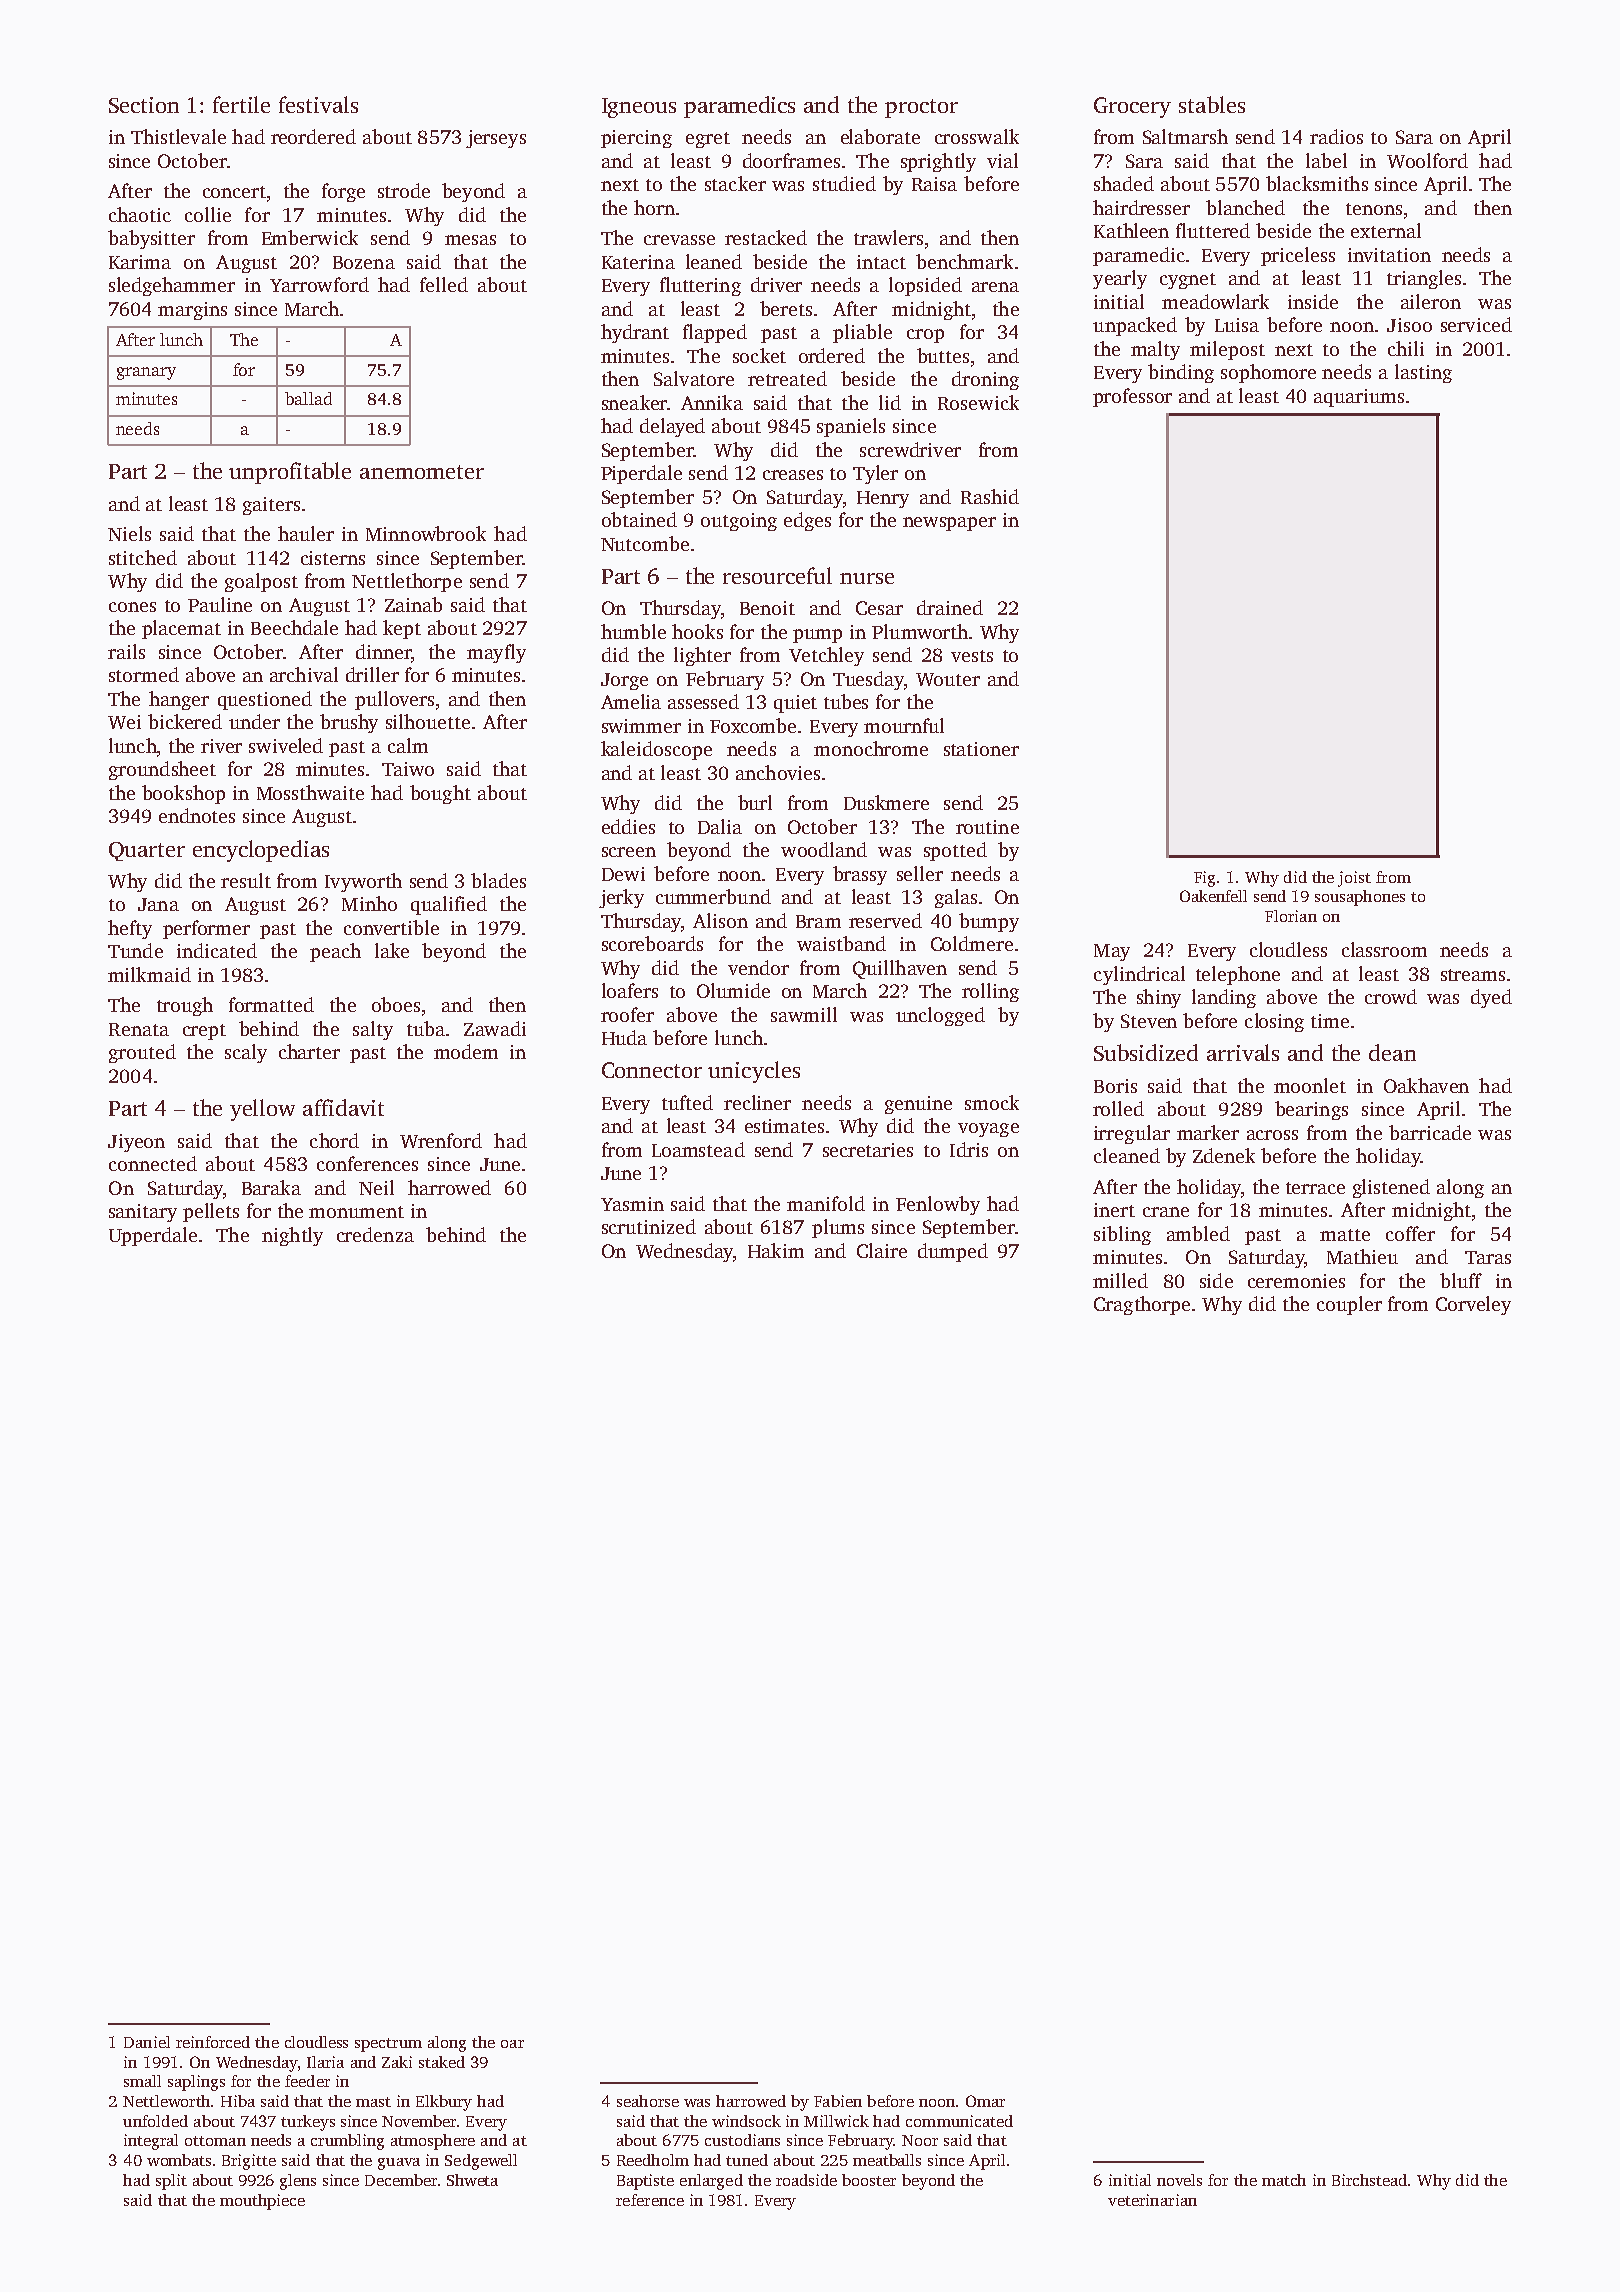 The width and height of the screenshot is (1620, 2292). Describe the element at coordinates (776, 1250) in the screenshot. I see `Hakim` at that location.
